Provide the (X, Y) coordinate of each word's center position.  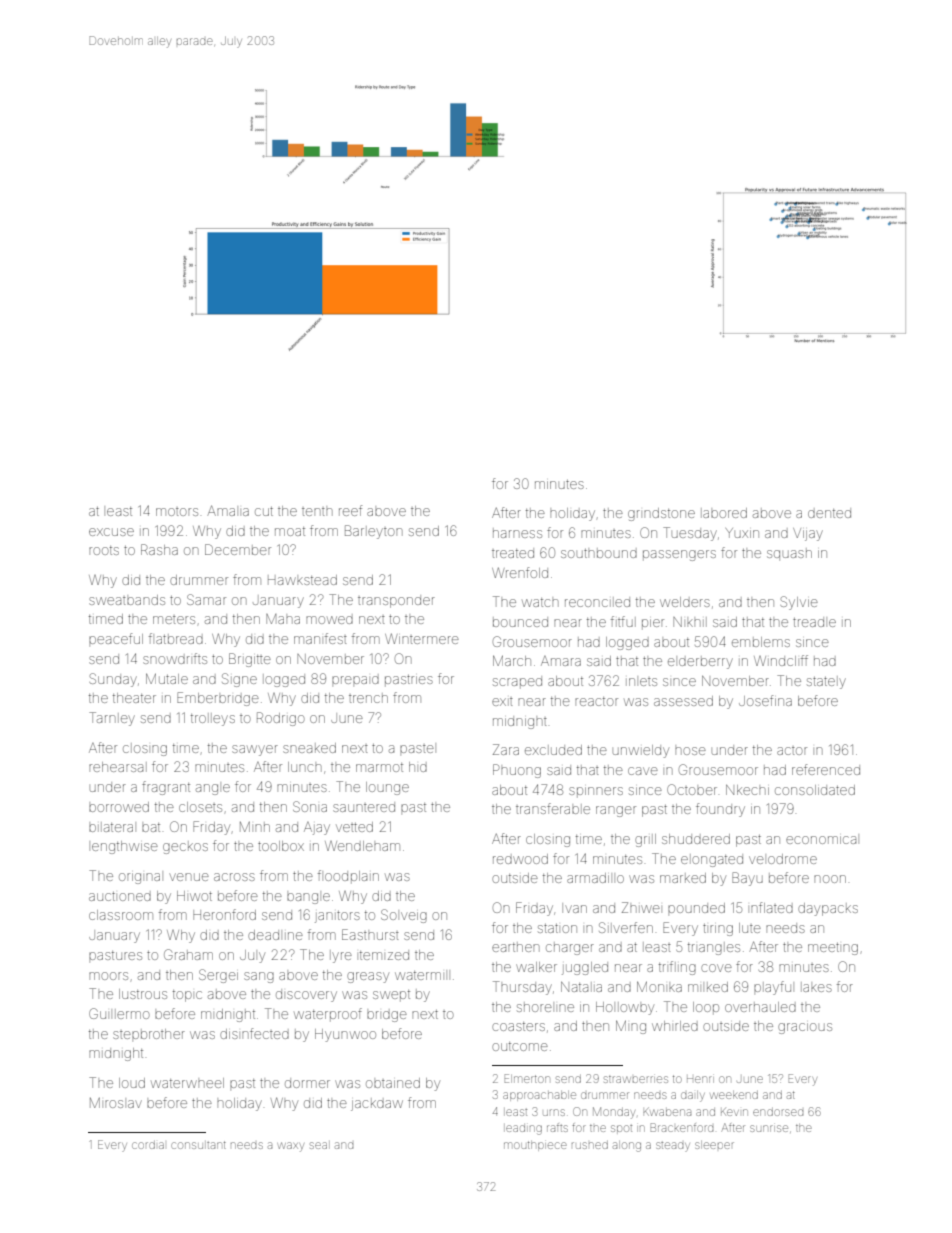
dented (829, 513)
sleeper (714, 1145)
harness (517, 533)
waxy (291, 1147)
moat (290, 531)
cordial (148, 1145)
